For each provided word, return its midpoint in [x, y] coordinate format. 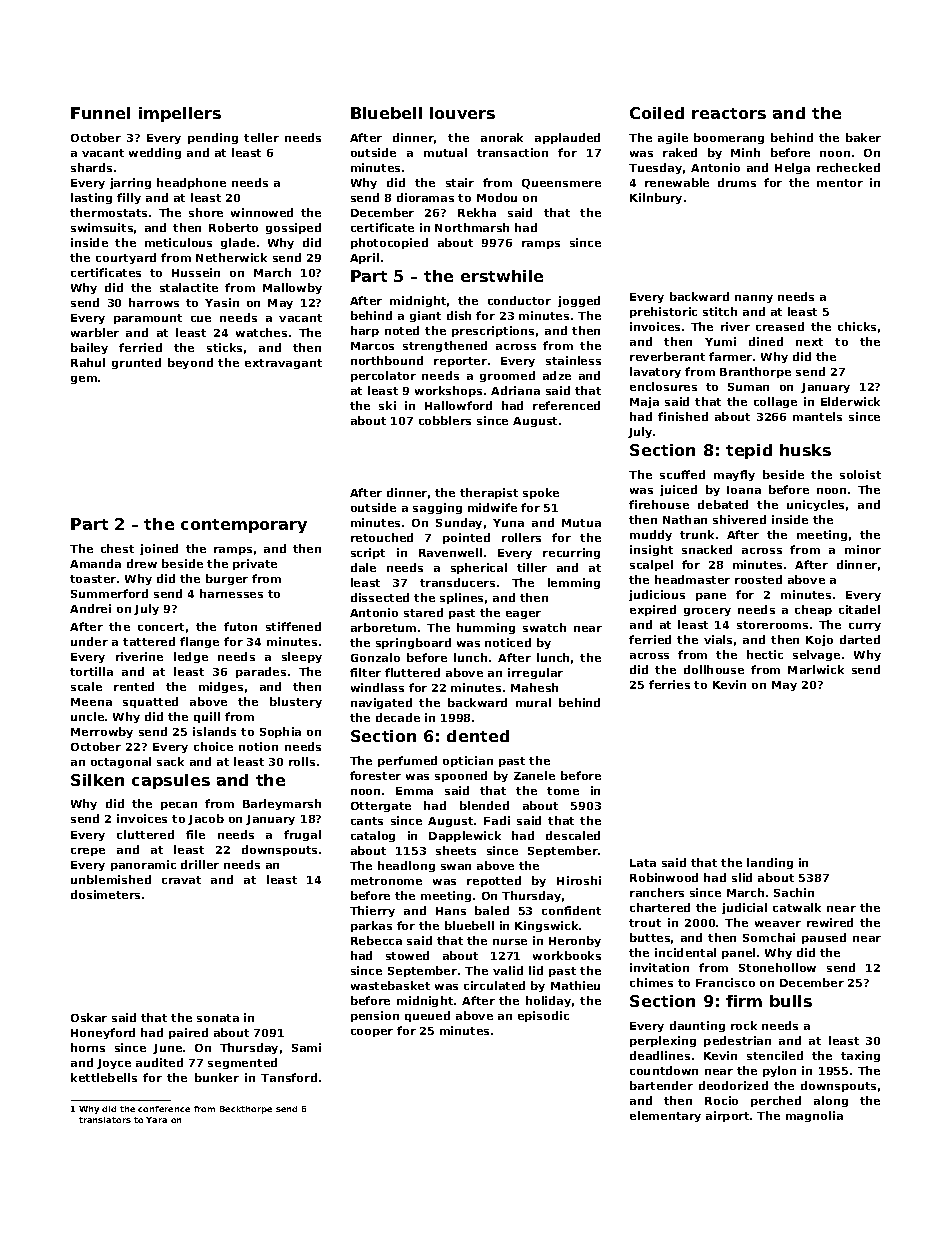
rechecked [848, 167]
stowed [407, 955]
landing [770, 863]
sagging [437, 508]
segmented [242, 1063]
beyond [190, 363]
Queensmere [561, 184]
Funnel [100, 113]
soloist [860, 474]
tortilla [91, 671]
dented [478, 736]
